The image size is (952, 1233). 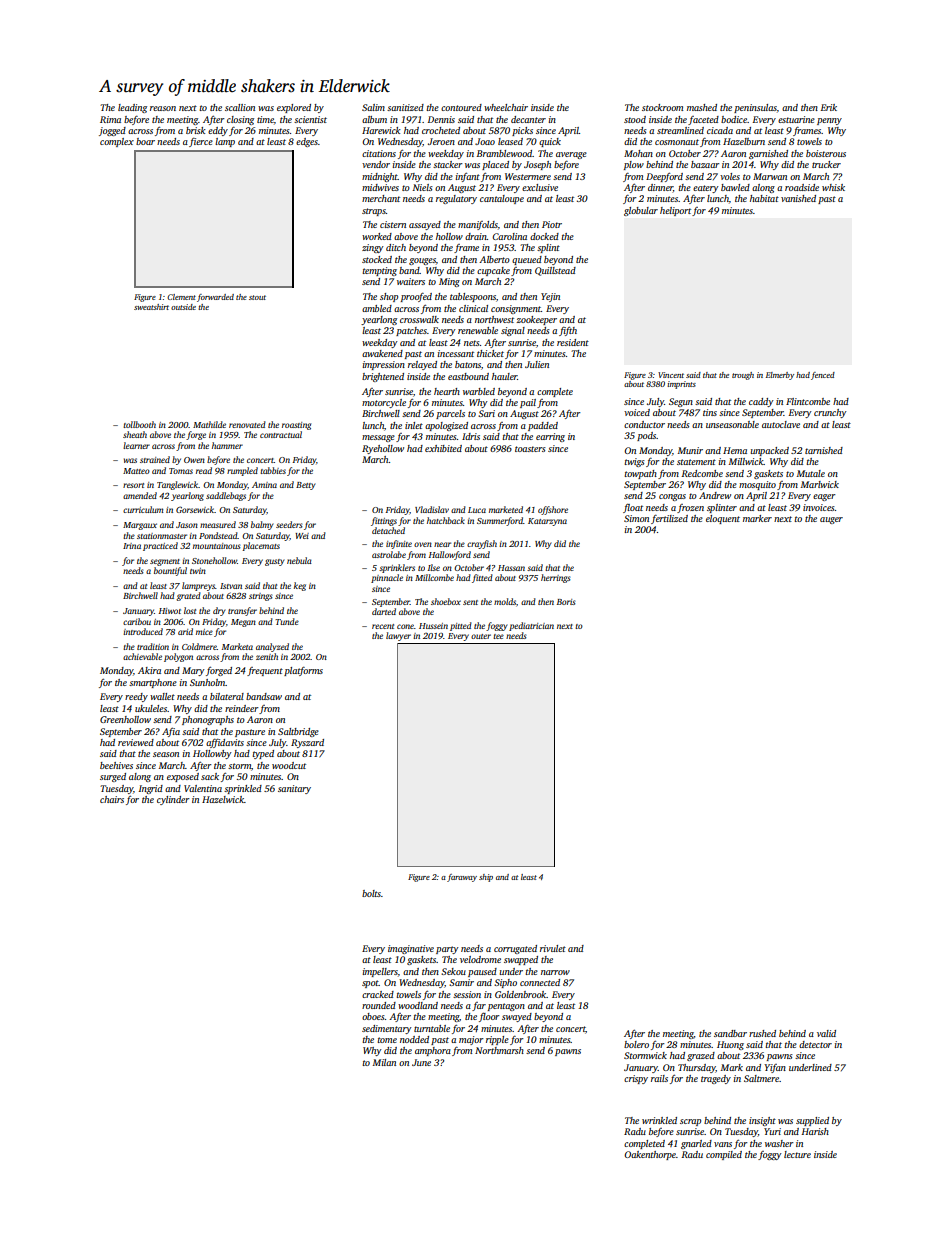 I want to click on heliport, so click(x=675, y=211).
